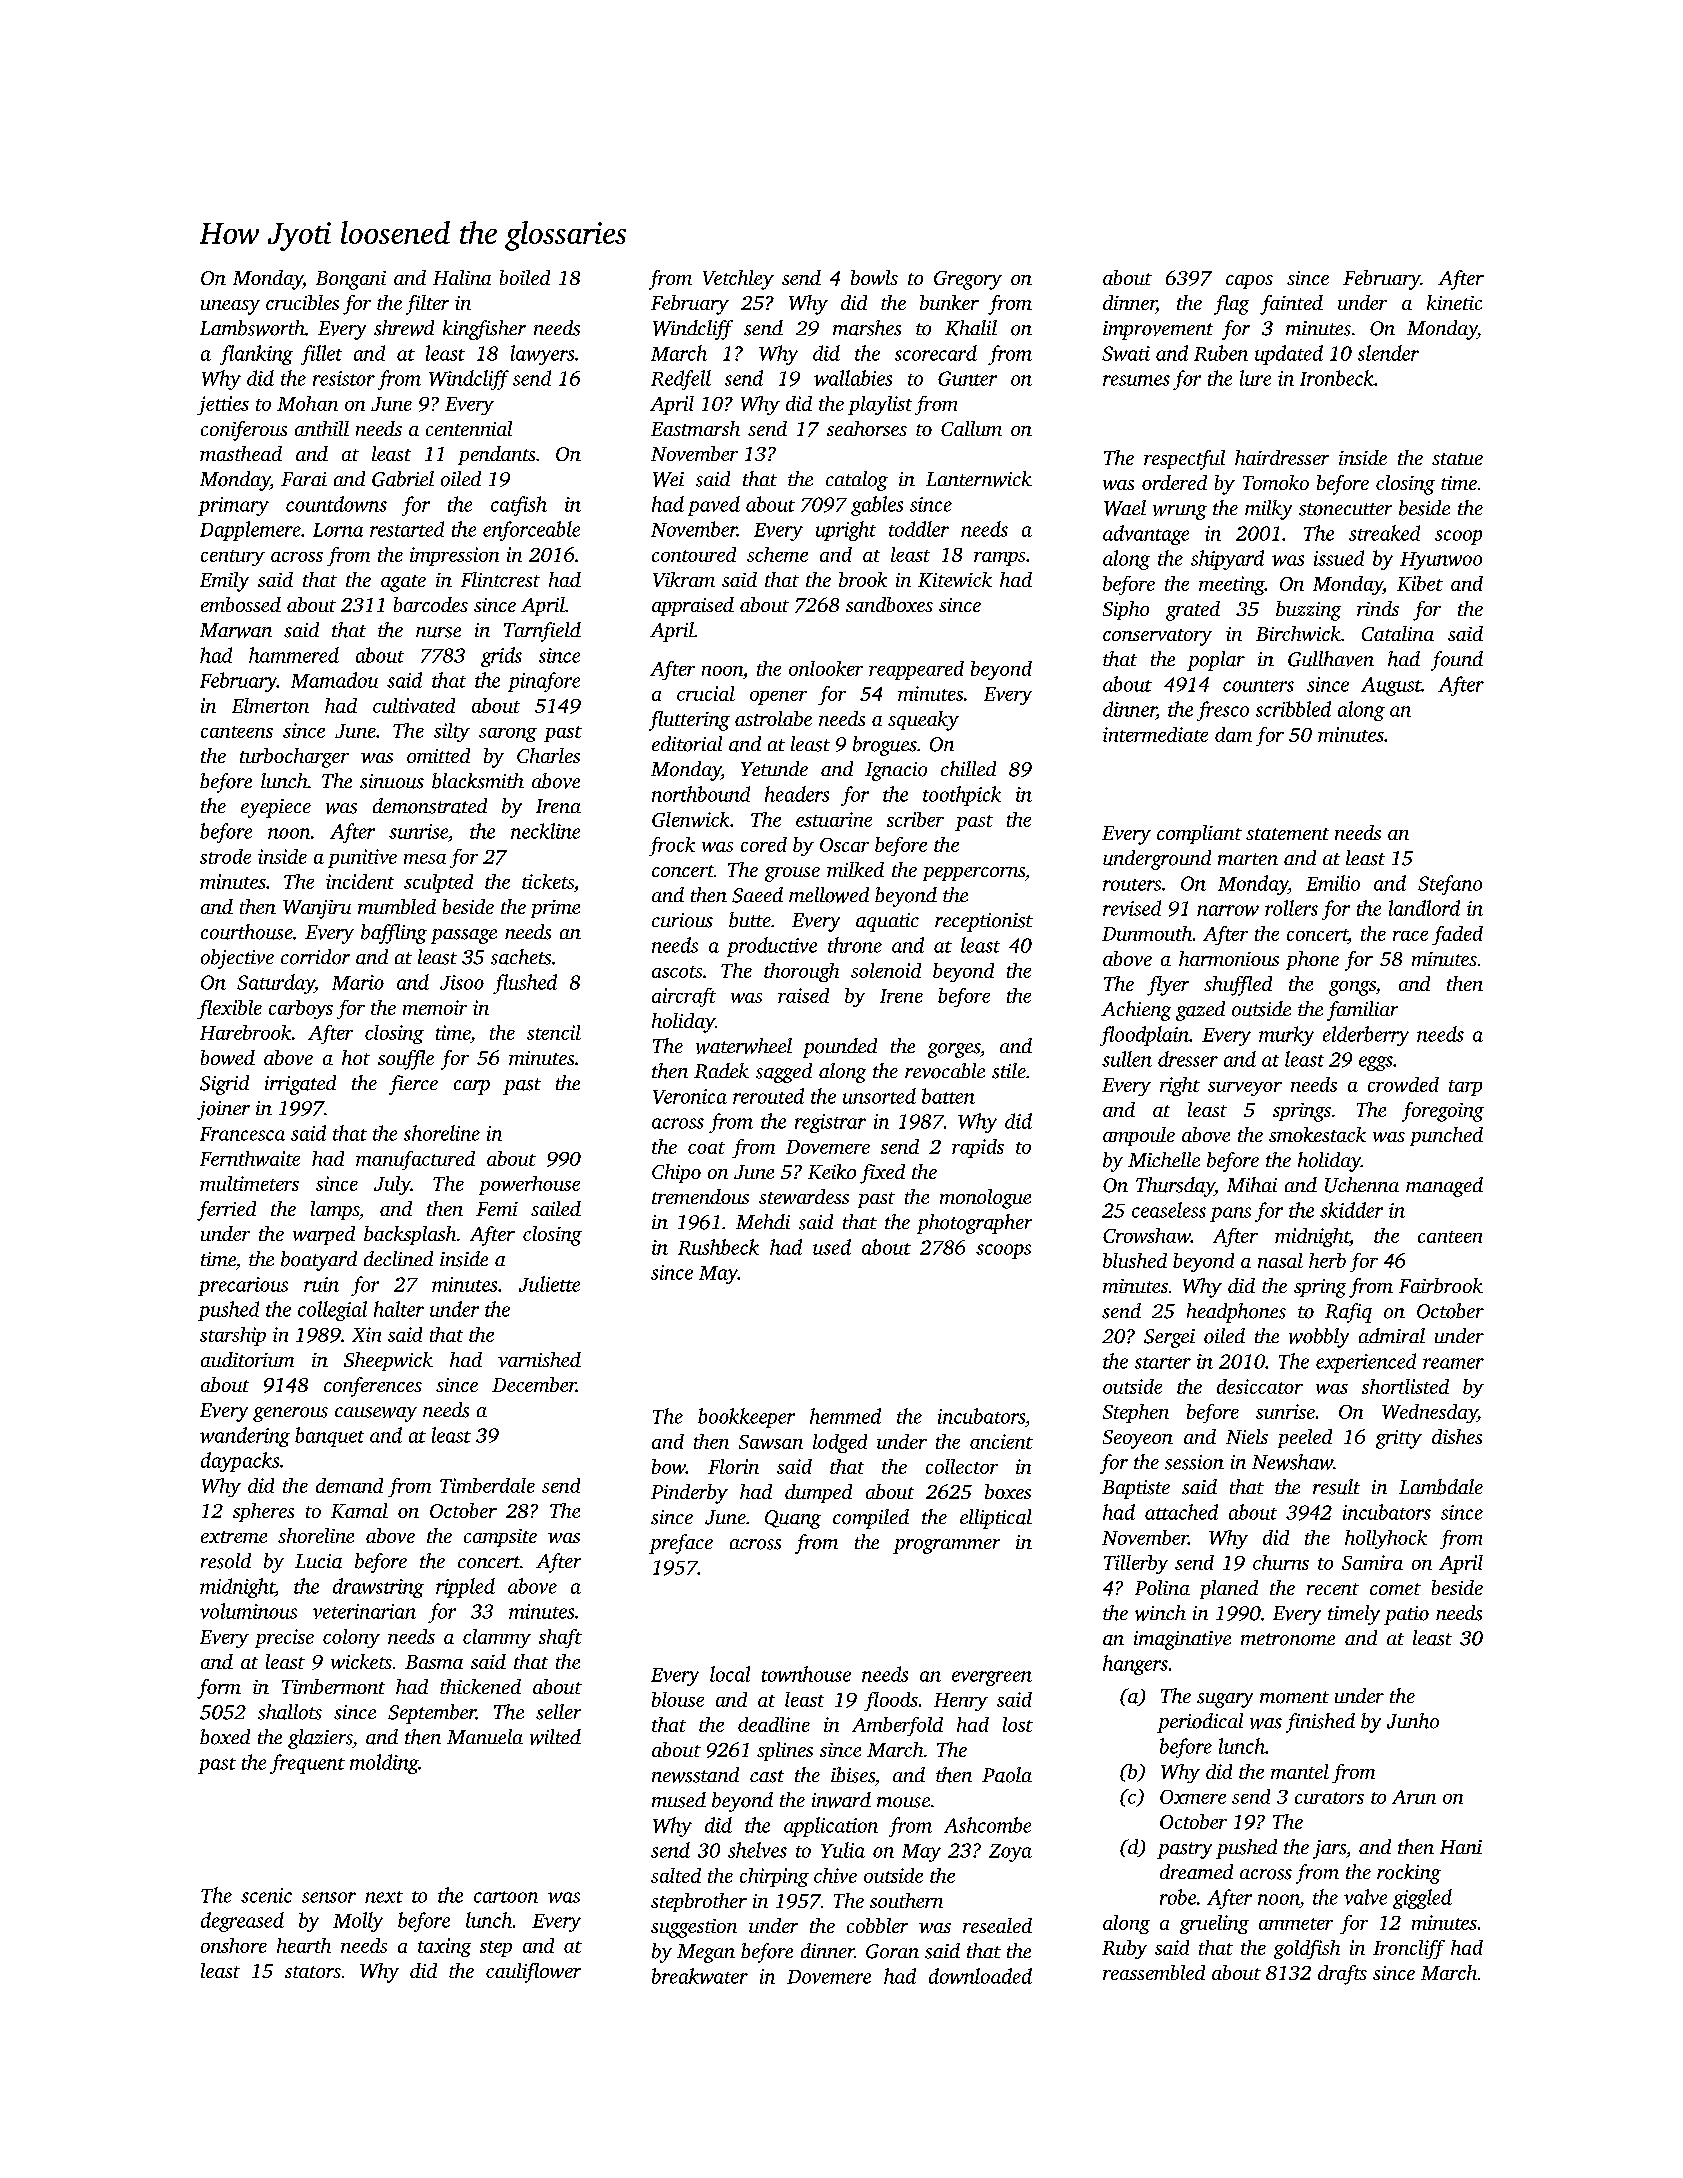  Describe the element at coordinates (487, 1485) in the screenshot. I see `Timberdale` at that location.
